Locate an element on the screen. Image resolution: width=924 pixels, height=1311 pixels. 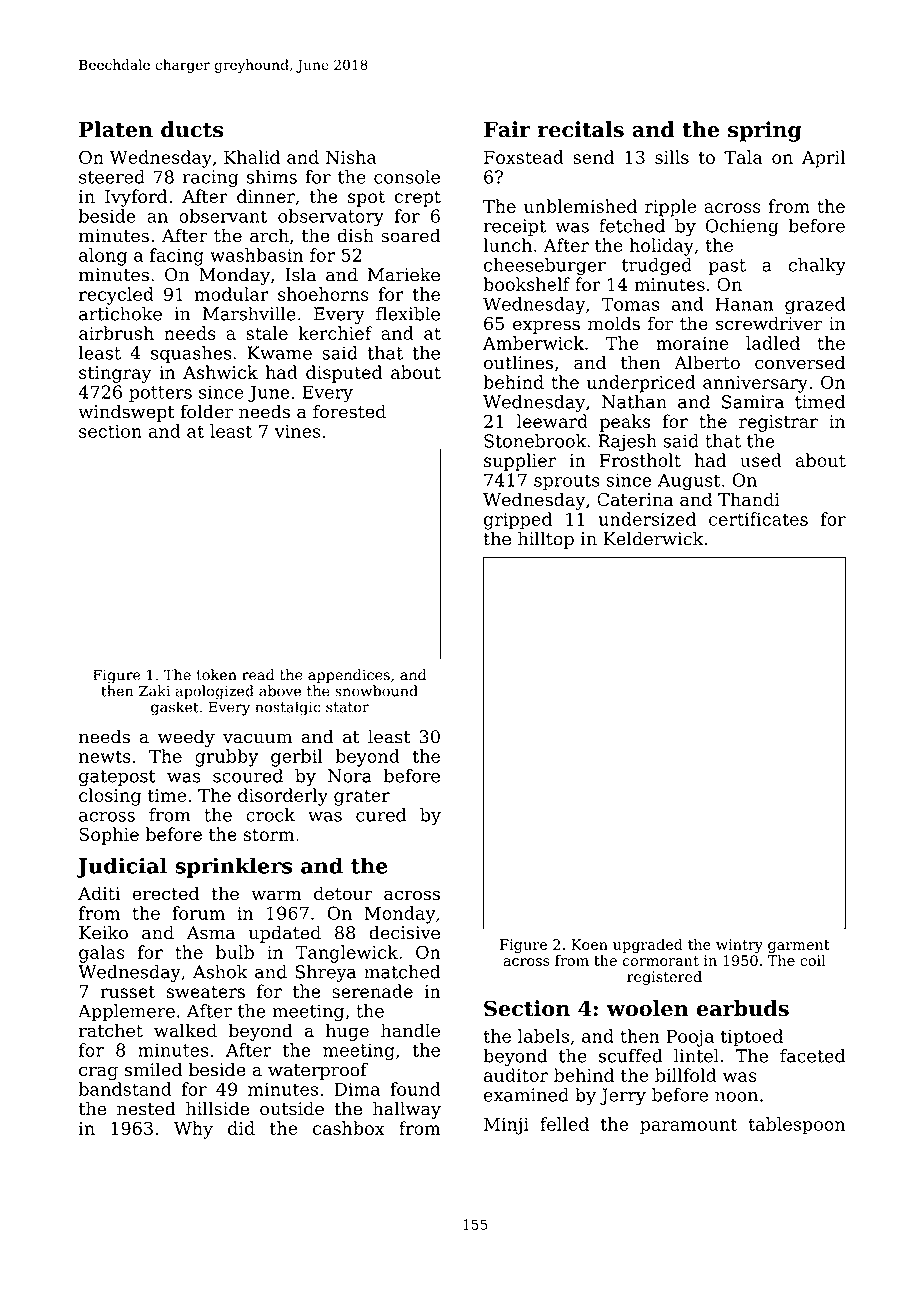
hillside is located at coordinates (217, 1108).
